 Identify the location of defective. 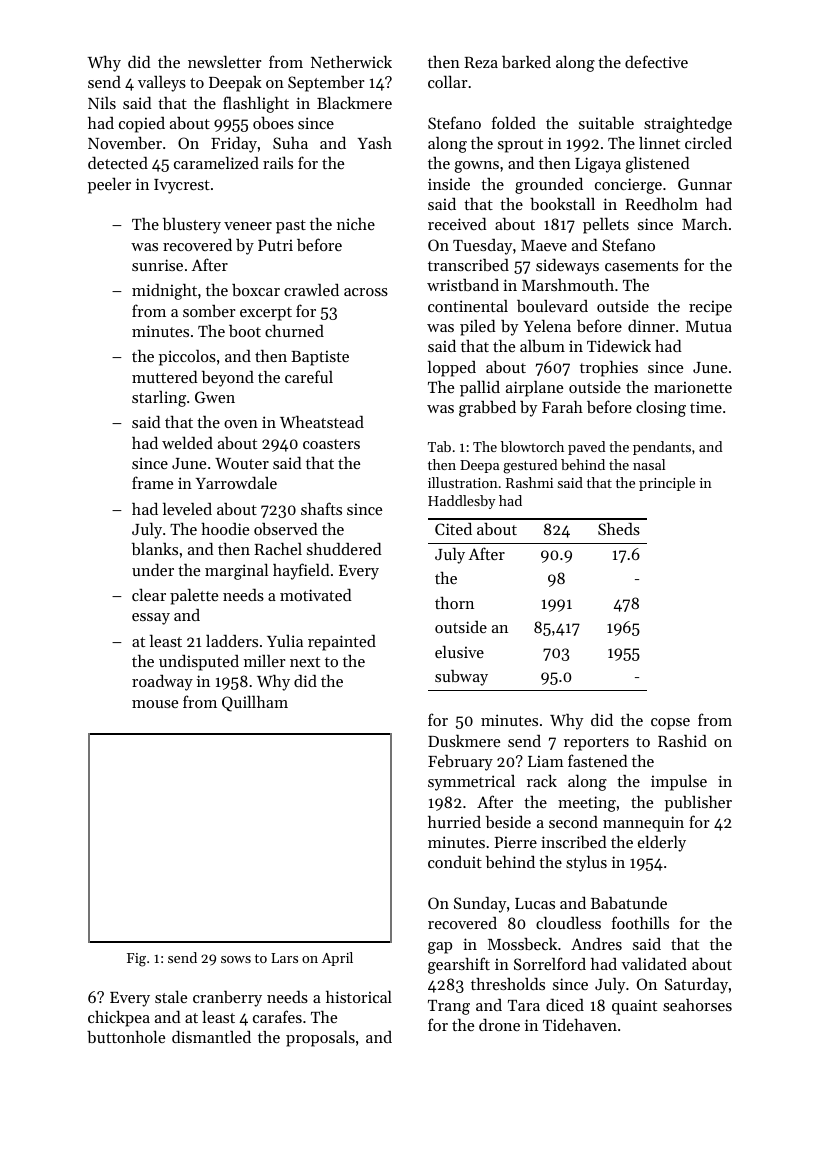
(656, 61).
